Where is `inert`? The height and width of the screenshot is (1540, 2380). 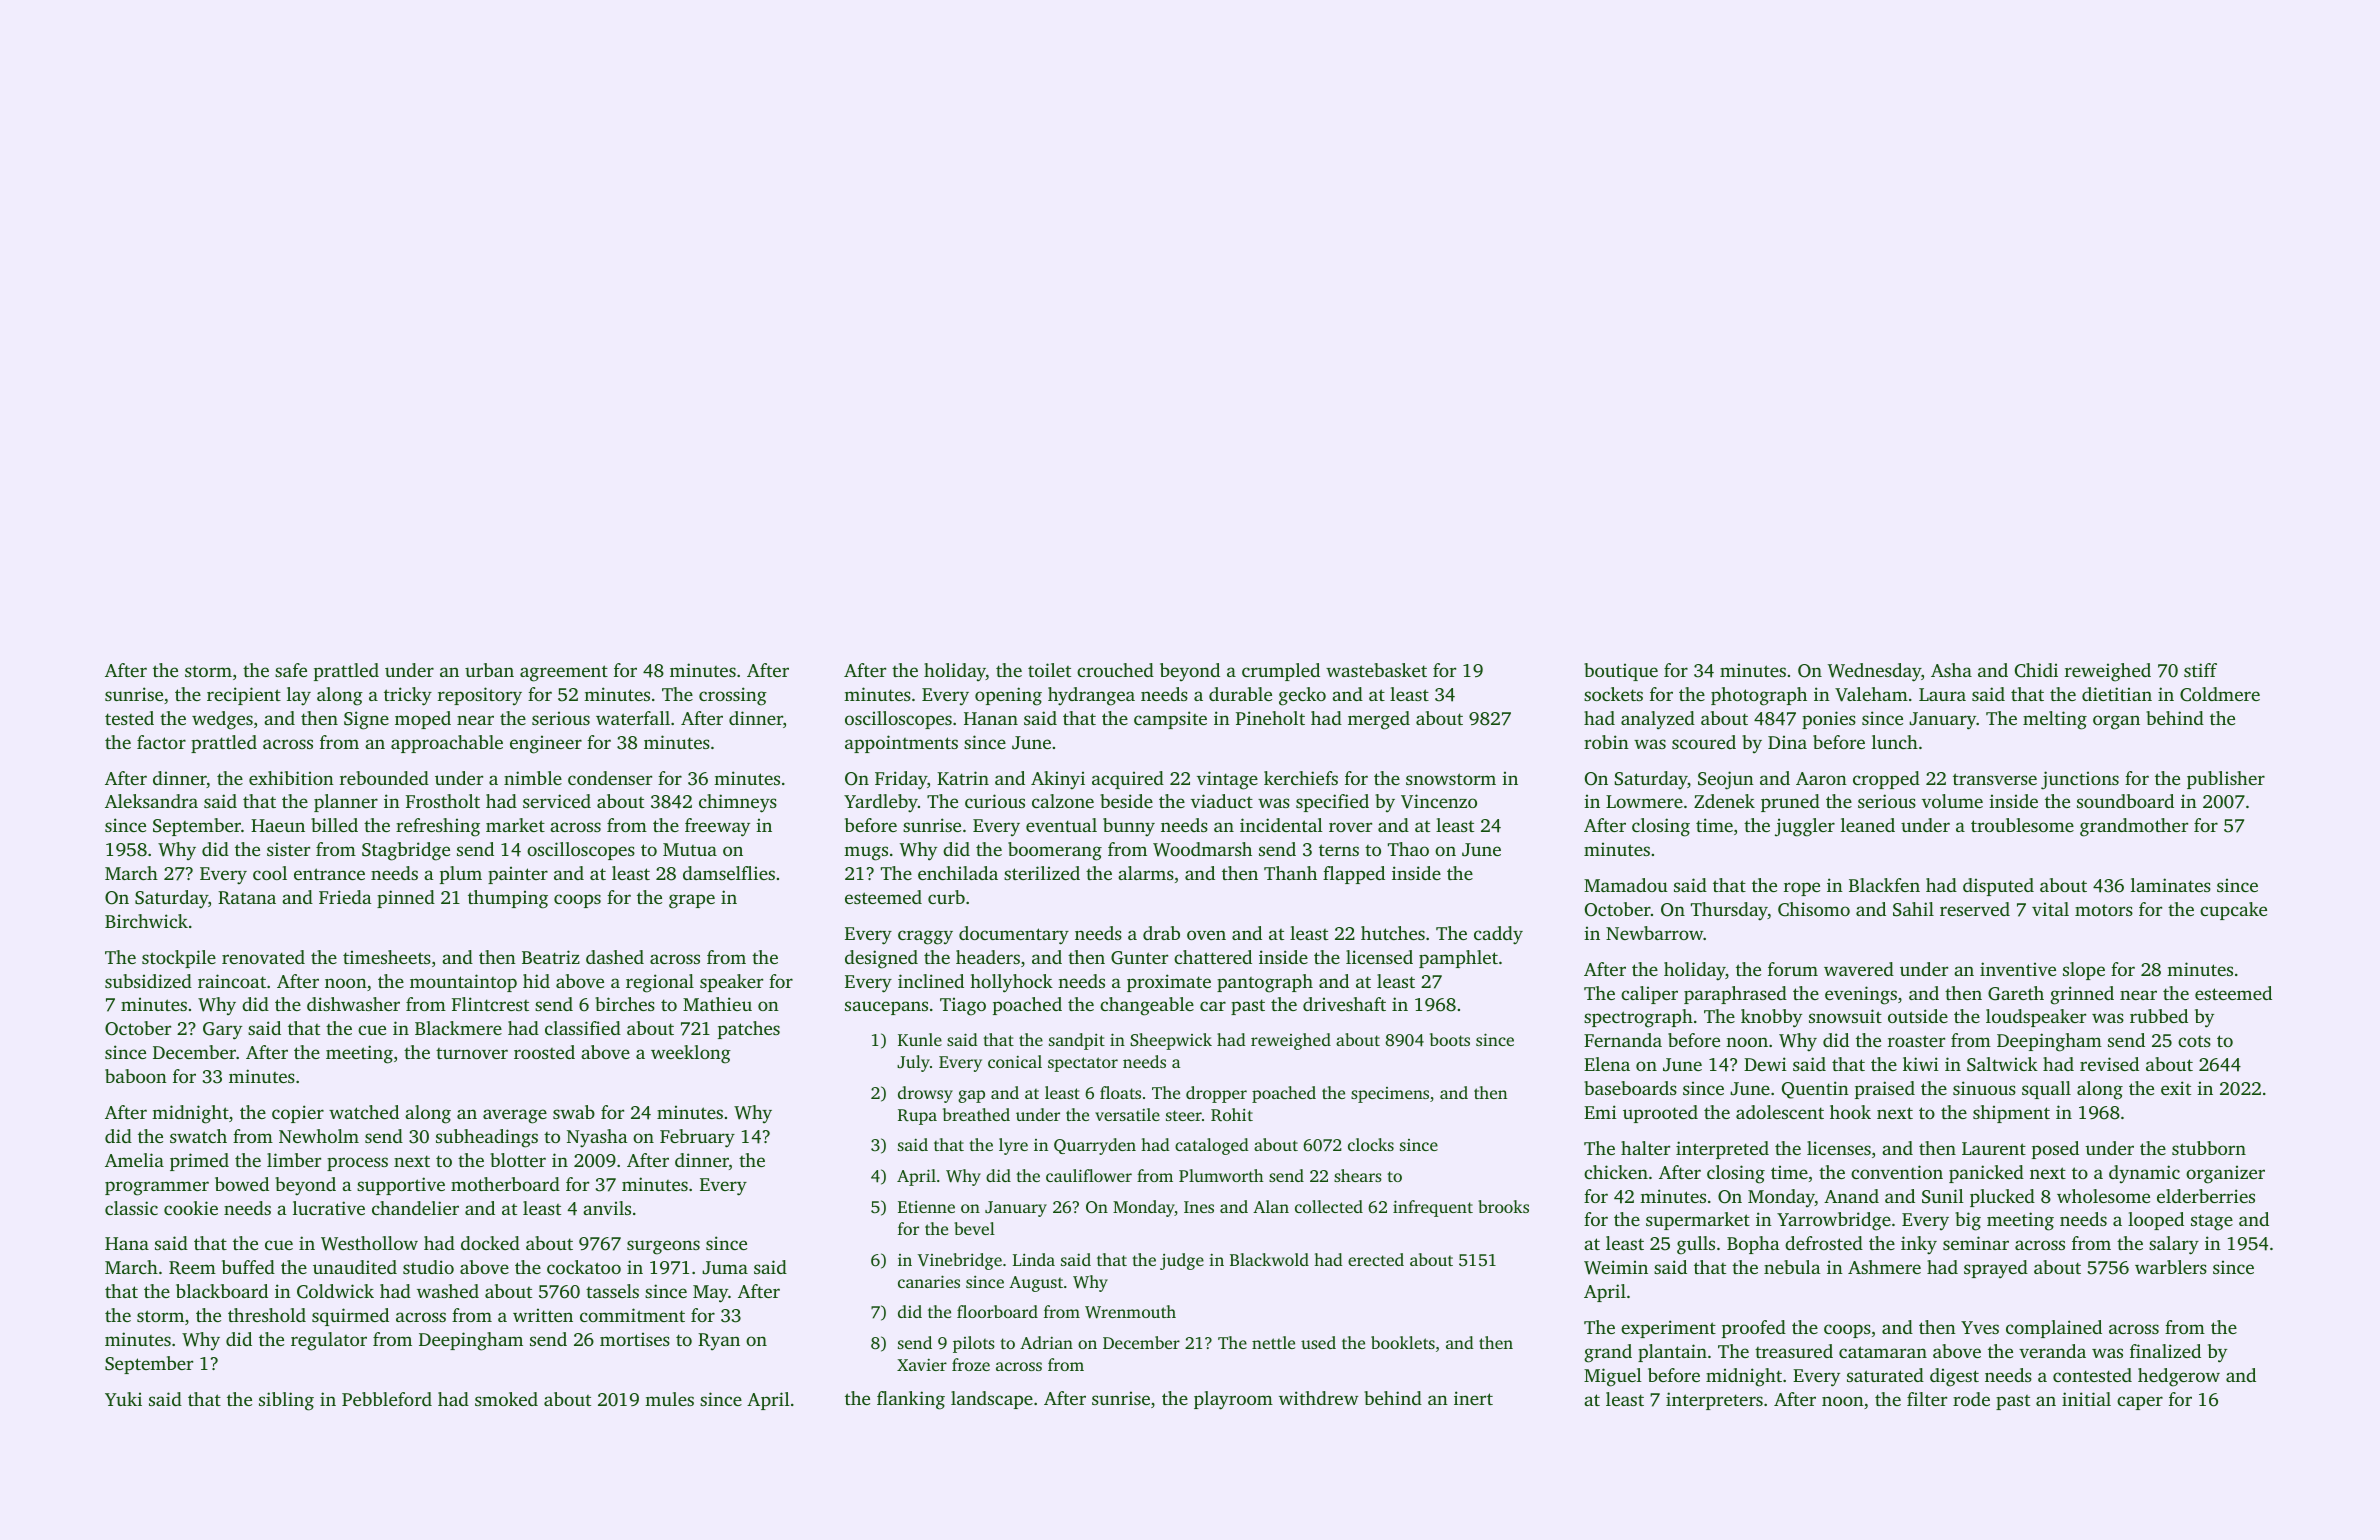 inert is located at coordinates (1473, 1398).
